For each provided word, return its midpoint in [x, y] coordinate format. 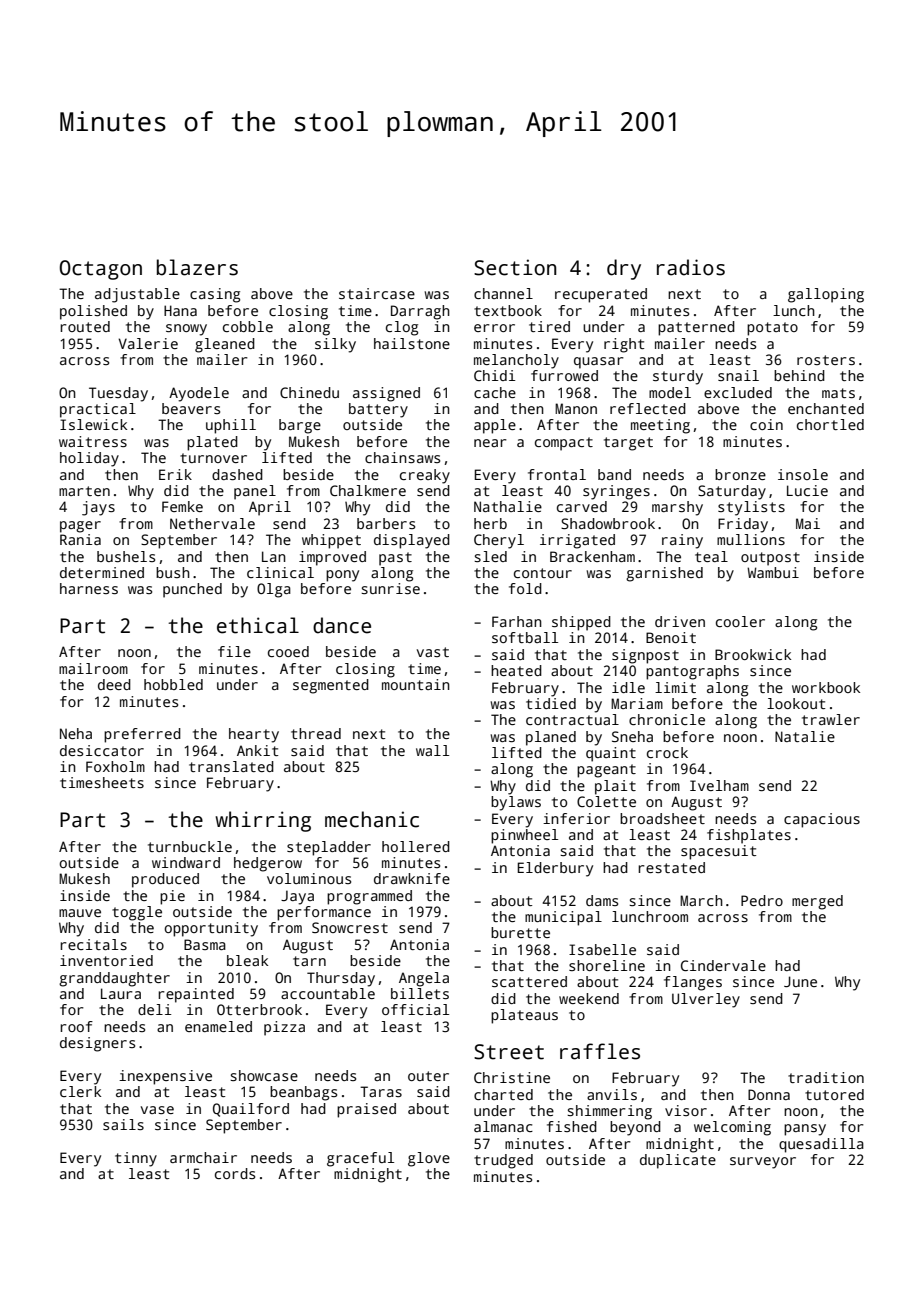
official [415, 1009]
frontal [557, 474]
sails [123, 1124]
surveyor [763, 1163]
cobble [248, 326]
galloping [826, 295]
